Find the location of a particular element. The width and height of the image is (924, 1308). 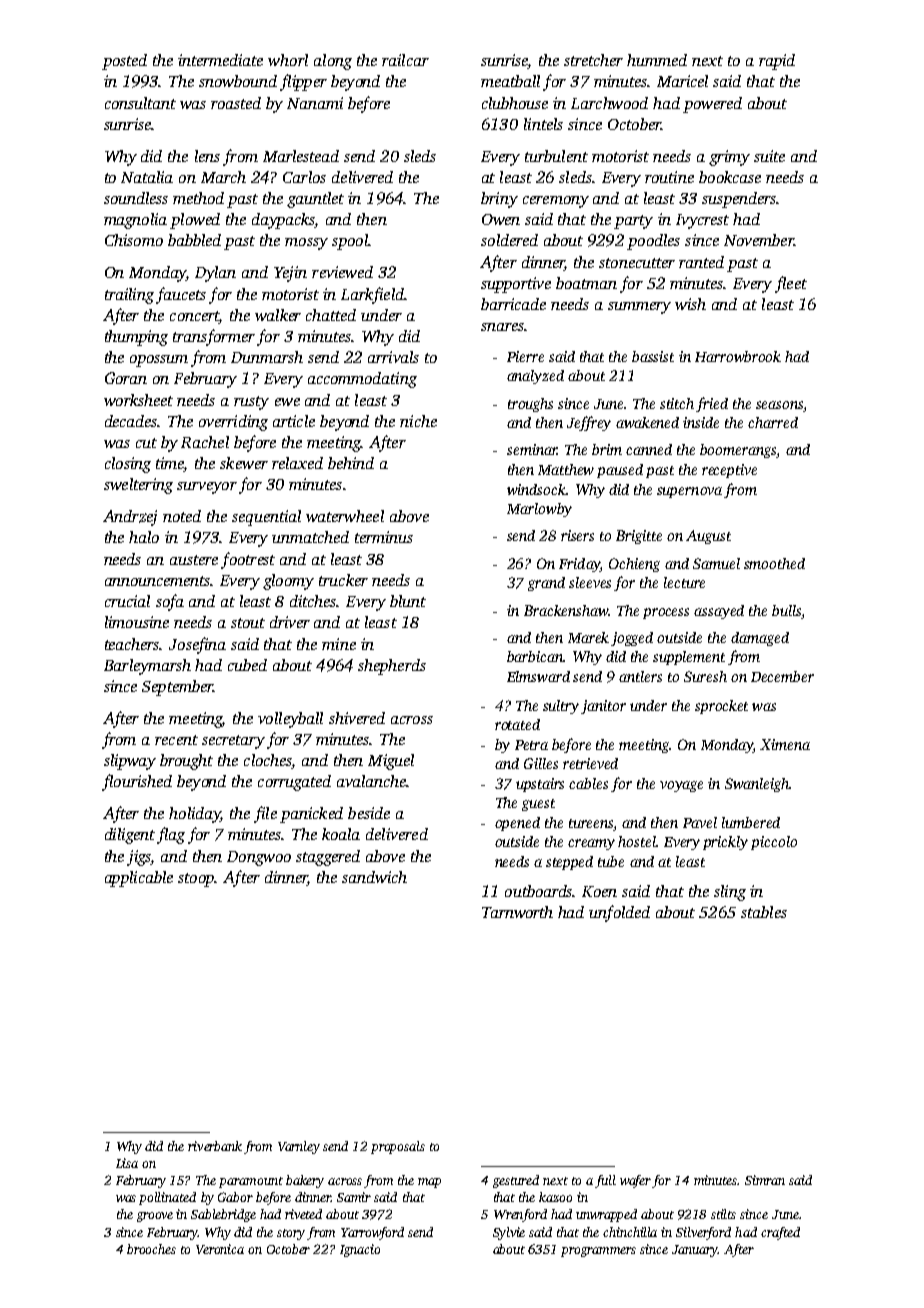

piccolo is located at coordinates (774, 843).
